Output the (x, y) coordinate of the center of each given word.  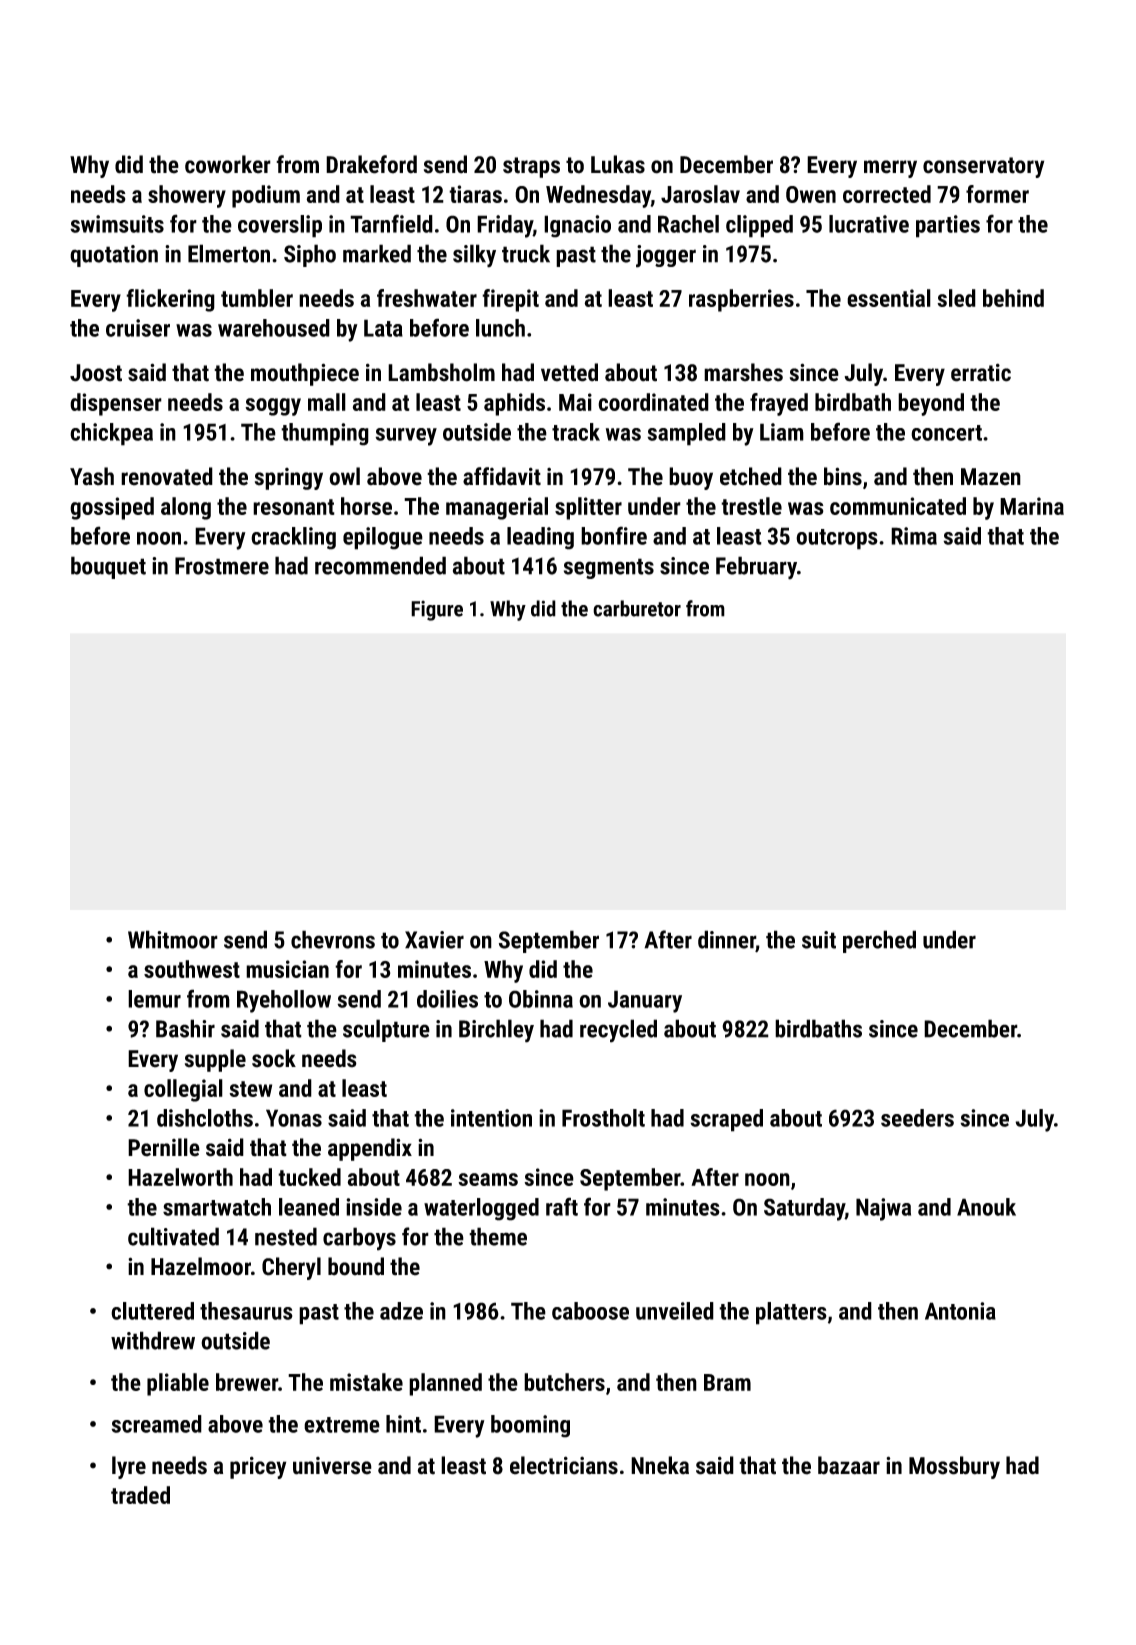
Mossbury (954, 1467)
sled (956, 298)
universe (332, 1466)
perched (879, 941)
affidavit (502, 476)
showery (187, 196)
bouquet (108, 567)
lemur (154, 999)
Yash (92, 476)
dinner (727, 940)
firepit (510, 300)
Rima (914, 536)
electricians (564, 1465)
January (645, 1001)
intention (491, 1118)
